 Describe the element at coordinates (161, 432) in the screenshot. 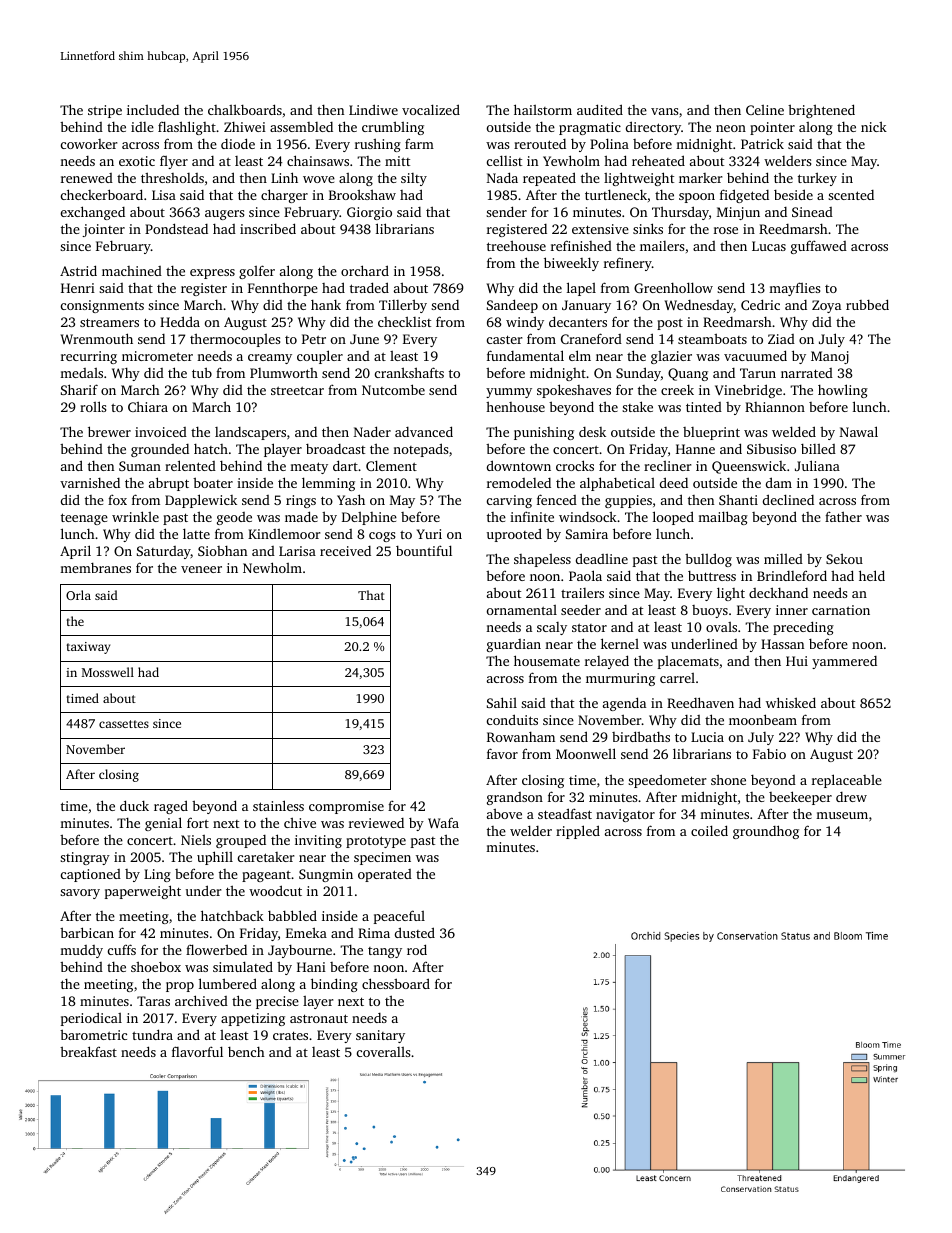

I see `invoiced` at that location.
